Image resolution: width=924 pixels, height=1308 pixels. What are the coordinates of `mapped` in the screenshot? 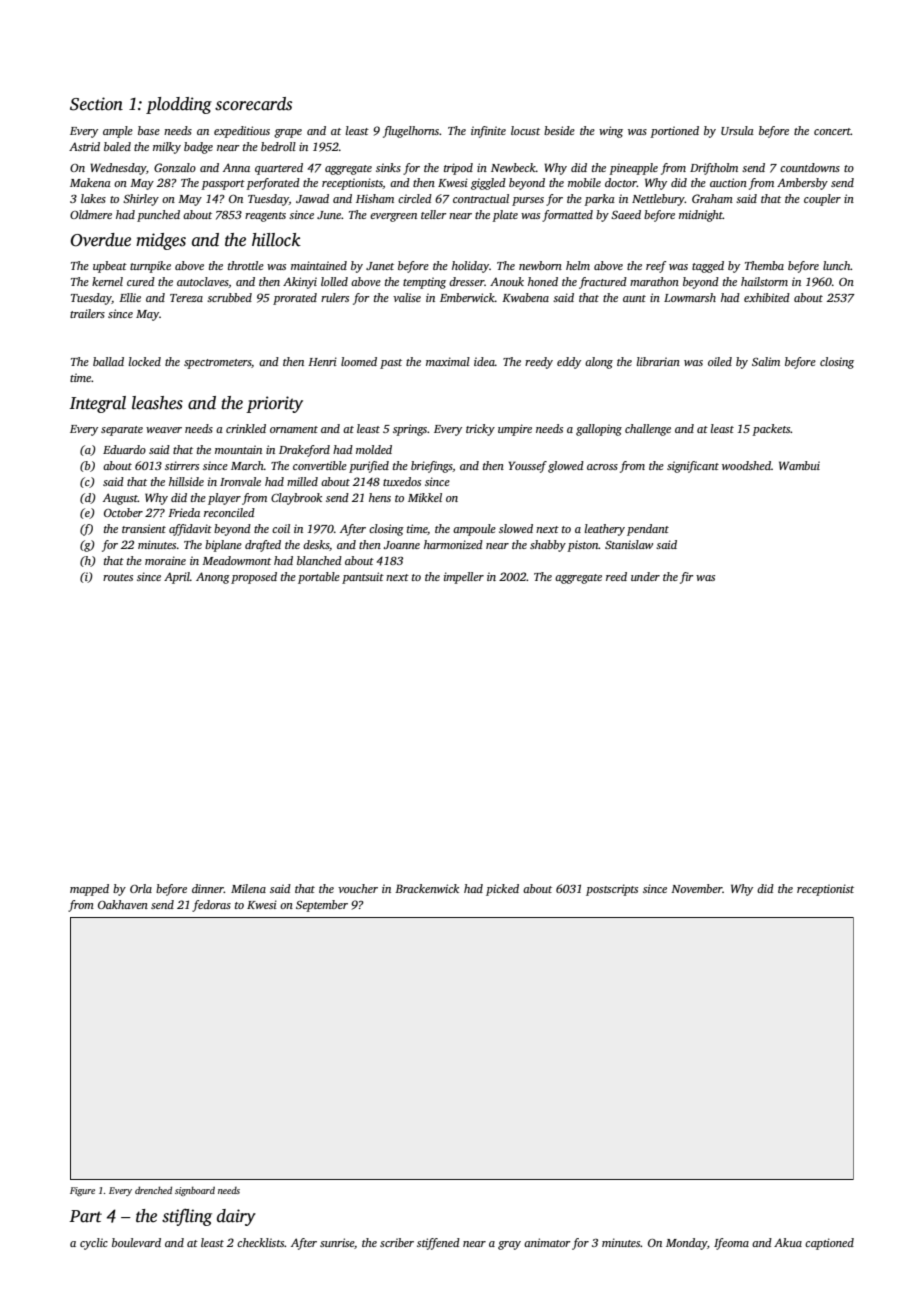 It's located at (89, 890).
